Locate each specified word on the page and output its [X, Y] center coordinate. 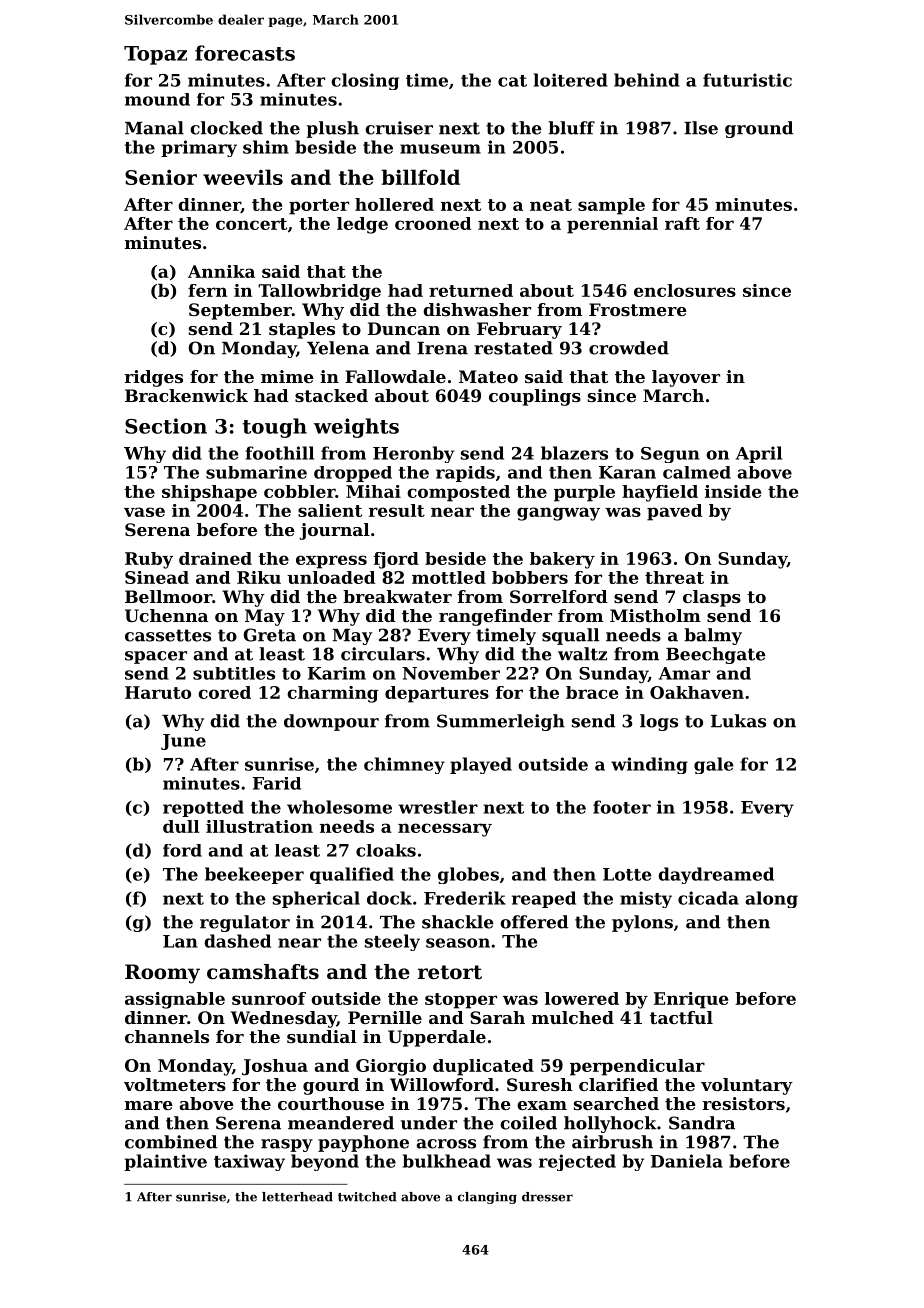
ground [759, 129]
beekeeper [254, 875]
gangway [558, 514]
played [481, 765]
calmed [697, 472]
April [759, 454]
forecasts [245, 53]
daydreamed [716, 875]
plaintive [165, 1162]
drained [215, 558]
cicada [708, 898]
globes [468, 875]
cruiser [399, 128]
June [183, 742]
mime [287, 376]
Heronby [413, 454]
